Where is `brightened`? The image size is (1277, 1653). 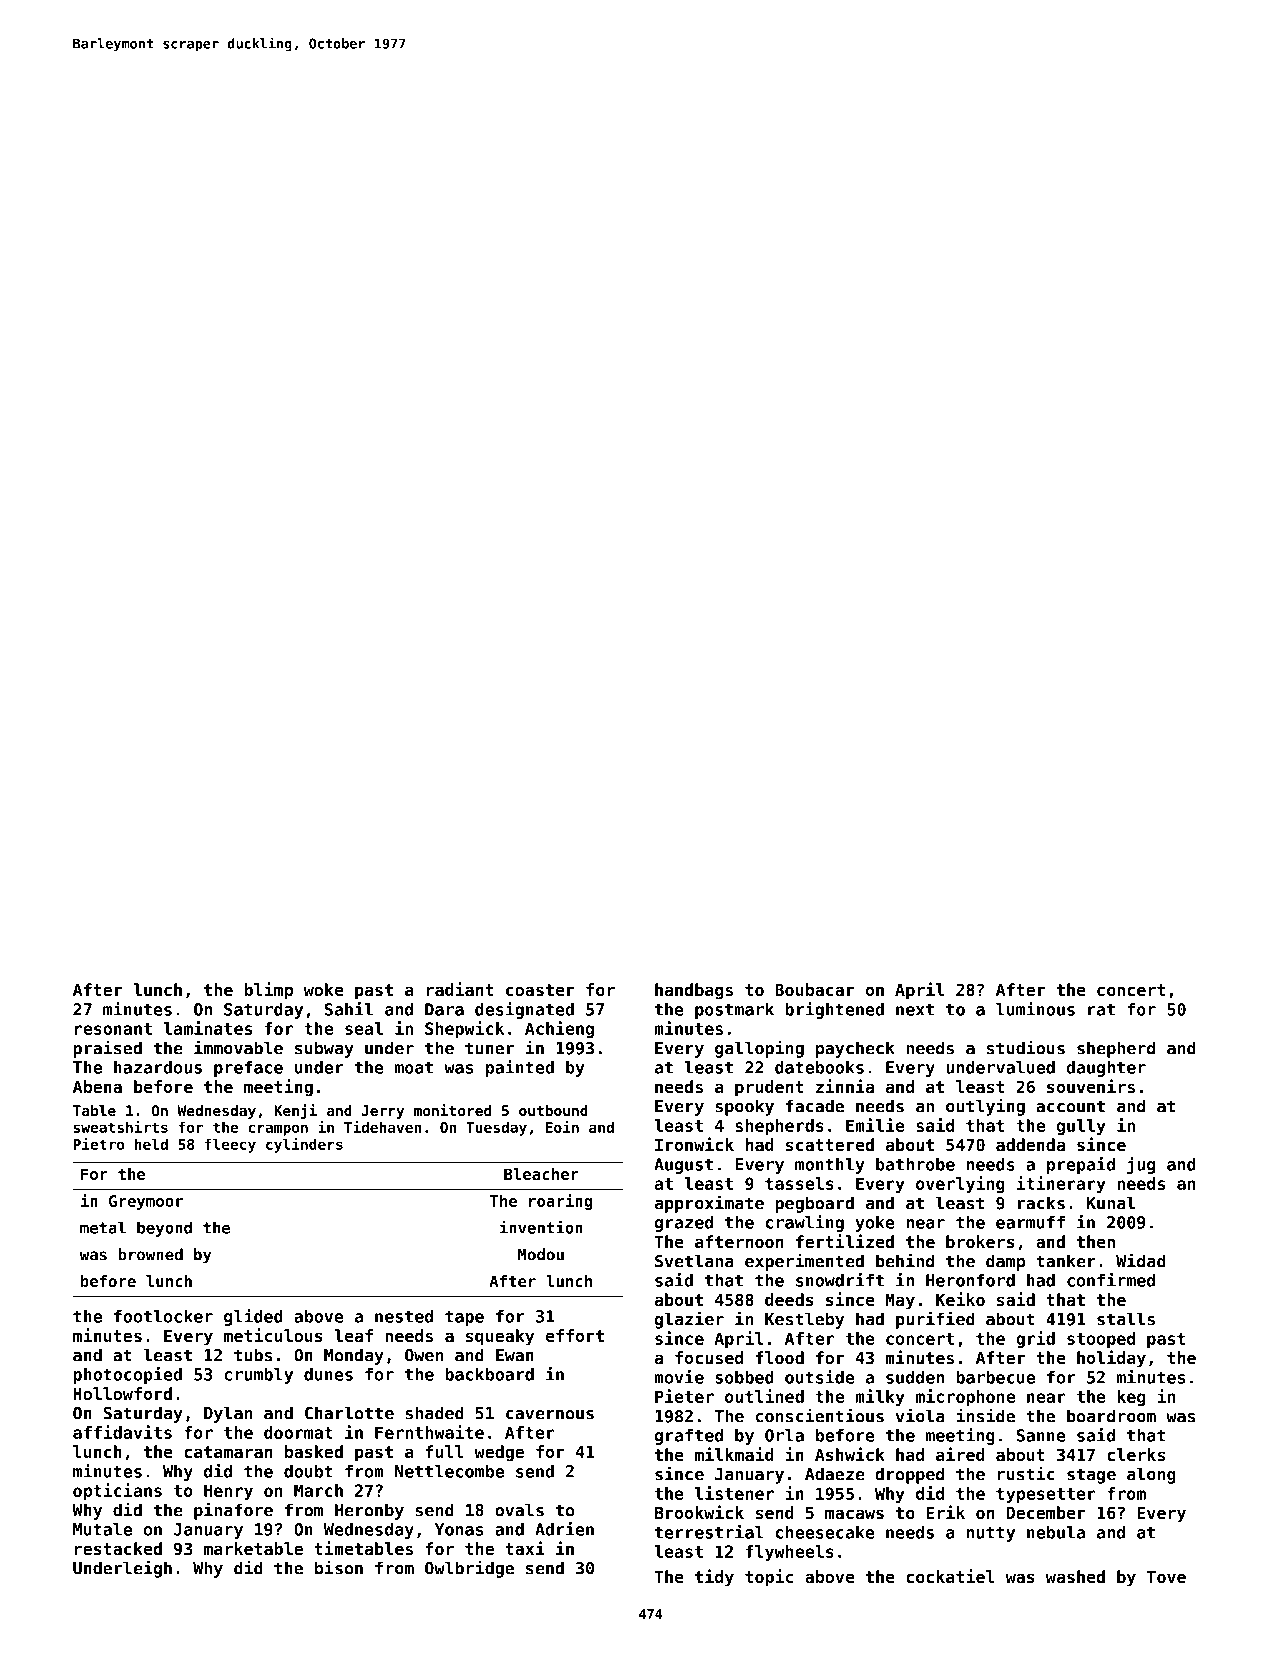
brightened is located at coordinates (834, 1010).
